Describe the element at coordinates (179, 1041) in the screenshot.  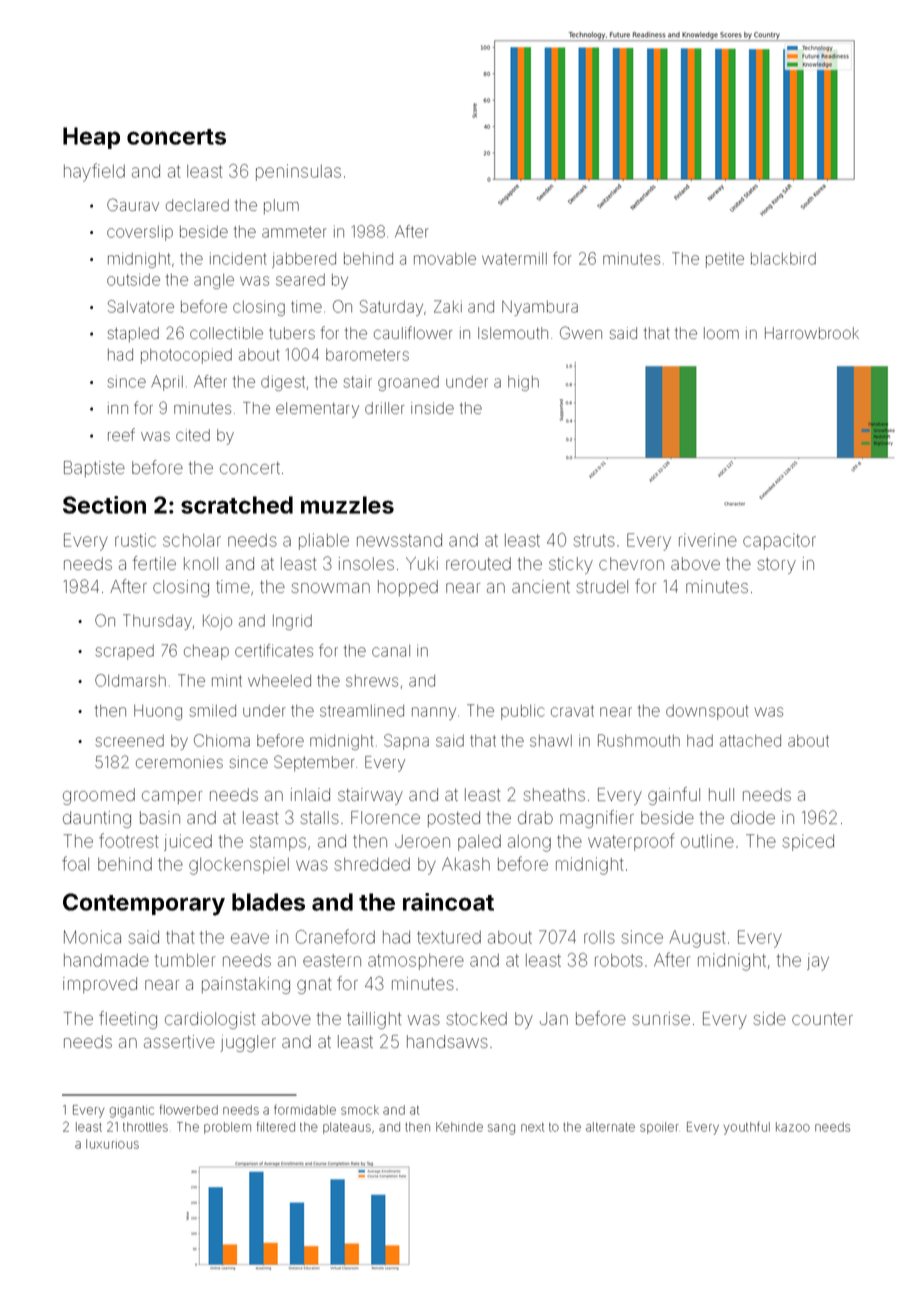
I see `assertive` at that location.
